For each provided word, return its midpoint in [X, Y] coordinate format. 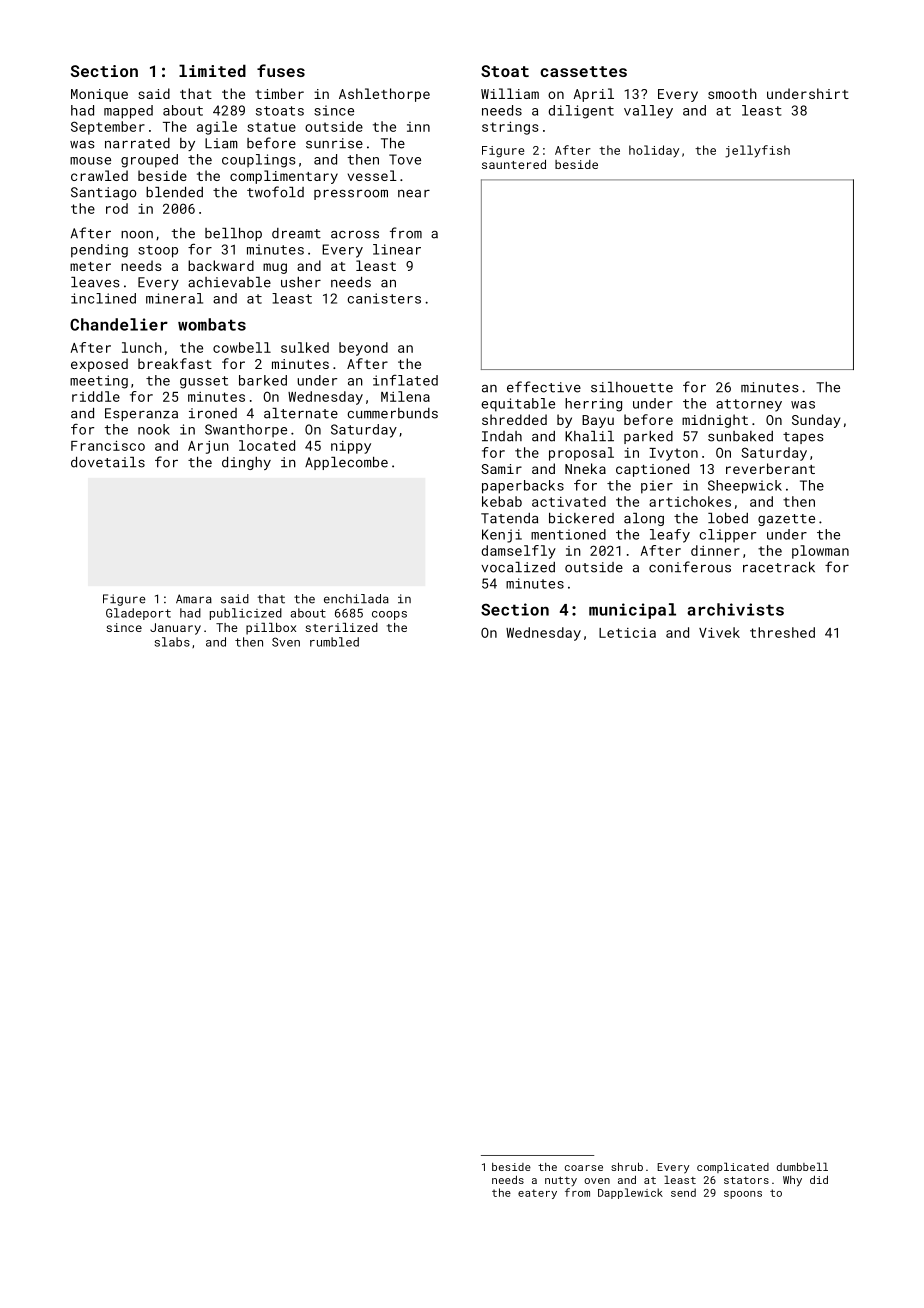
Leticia [627, 632]
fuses [281, 70]
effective [544, 387]
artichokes [690, 501]
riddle [96, 396]
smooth [732, 93]
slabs [172, 642]
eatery [537, 1194]
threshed [782, 632]
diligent [581, 112]
